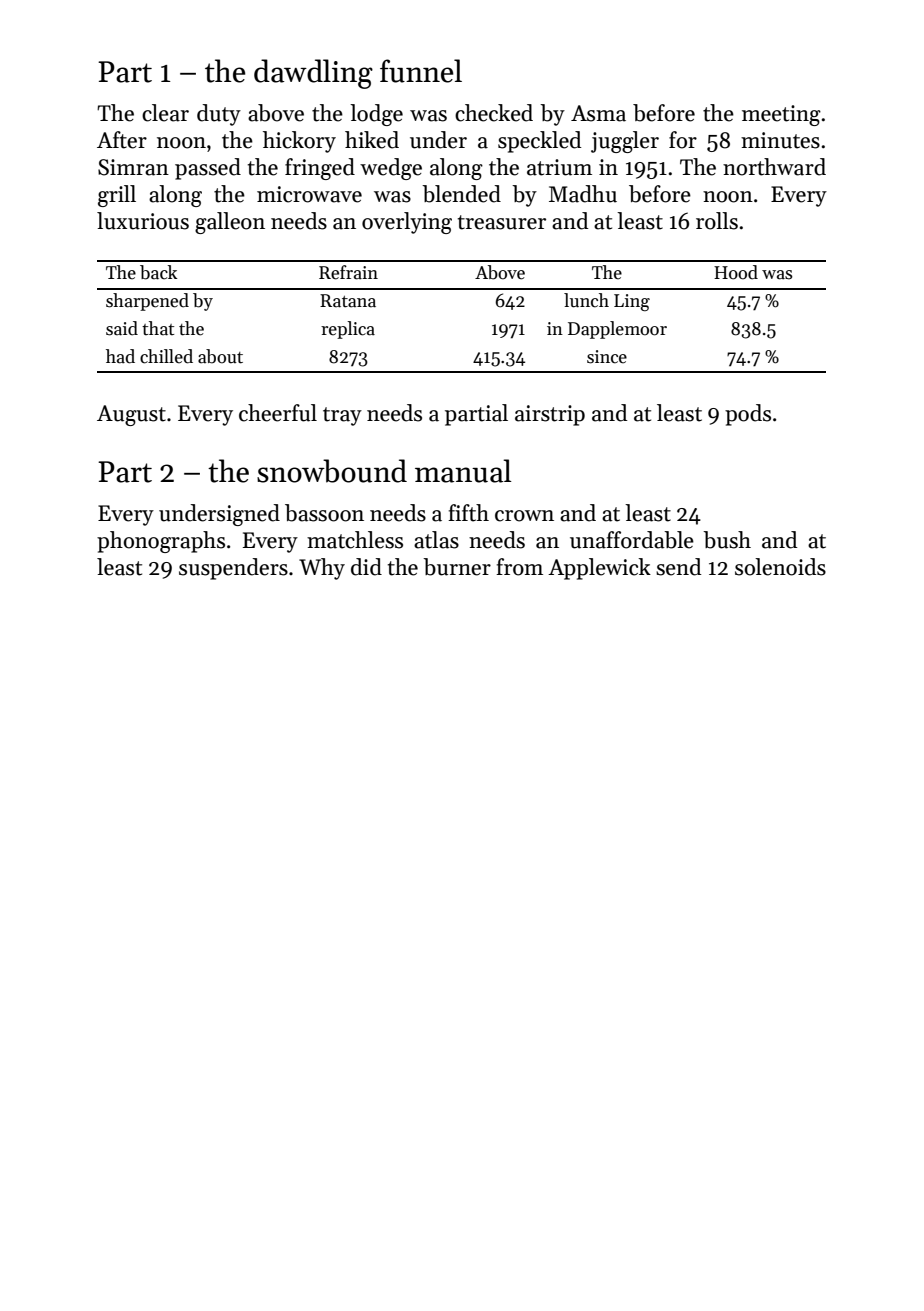 This document has height=1311, width=924. Describe the element at coordinates (678, 567) in the document. I see `send` at that location.
